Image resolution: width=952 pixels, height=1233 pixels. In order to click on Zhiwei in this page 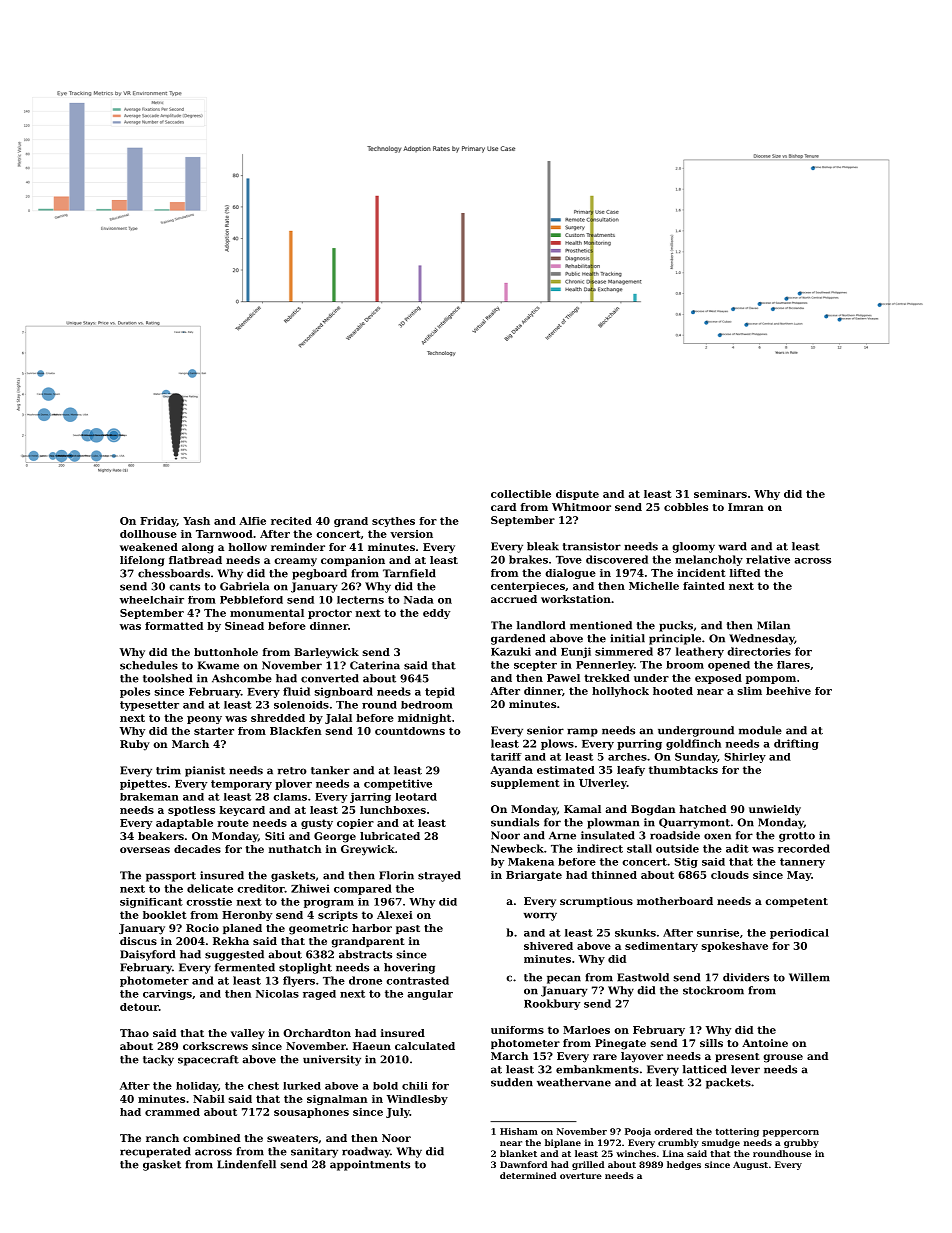, I will do `click(310, 888)`.
